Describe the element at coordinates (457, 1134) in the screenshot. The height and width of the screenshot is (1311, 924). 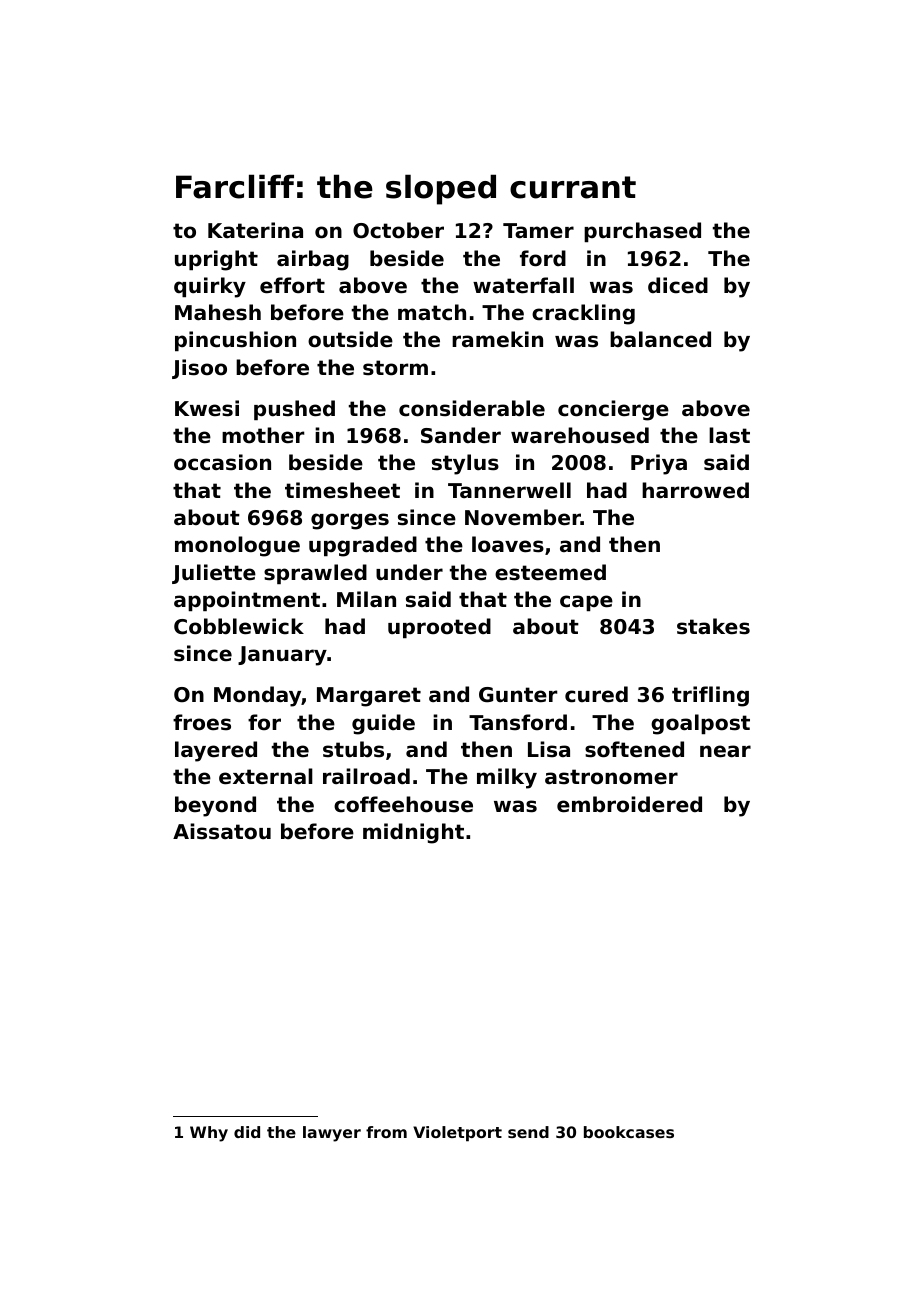
I see `Violetport` at that location.
